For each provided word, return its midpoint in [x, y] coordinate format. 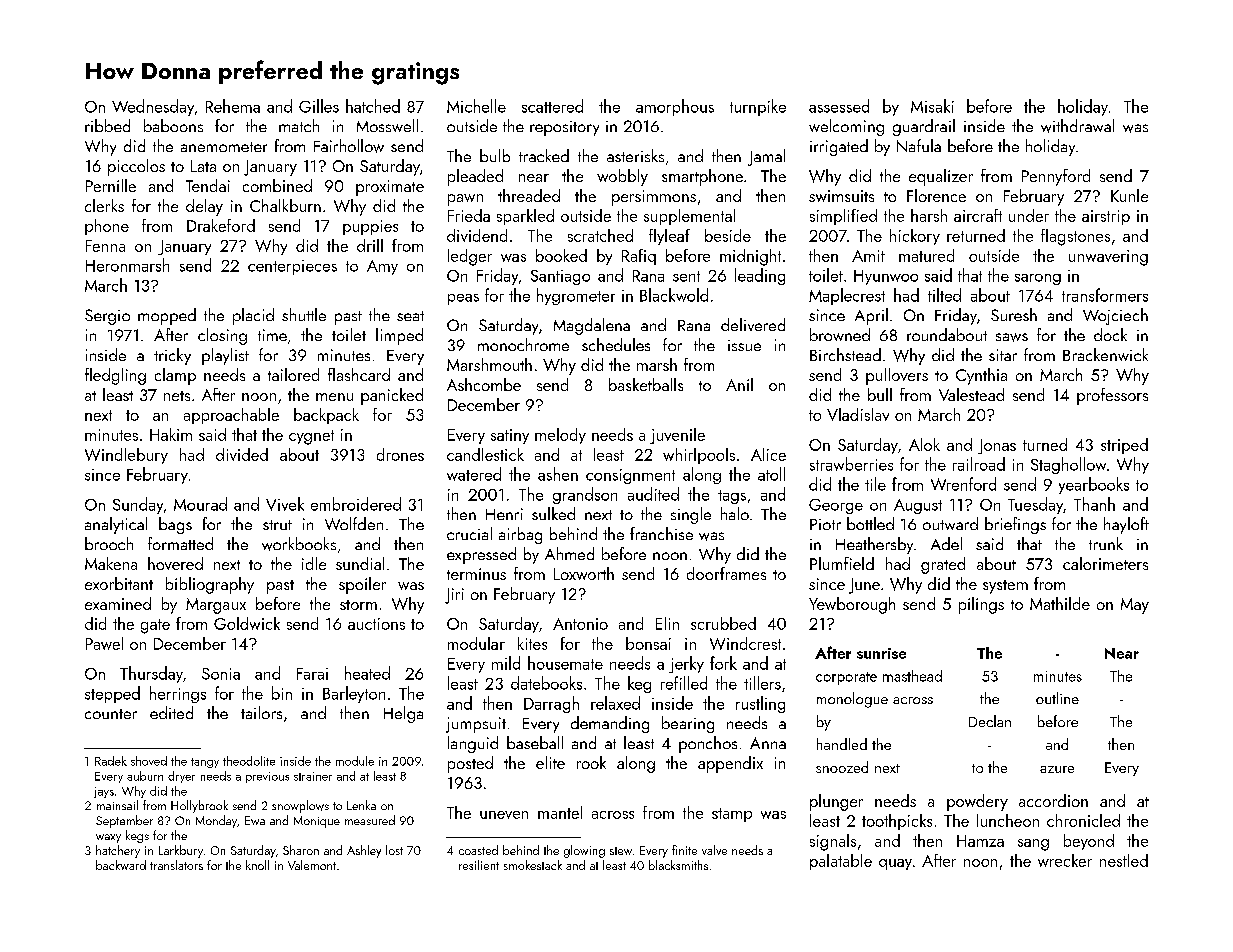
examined [118, 603]
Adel [946, 543]
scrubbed [723, 623]
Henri [504, 514]
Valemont [312, 865]
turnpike [758, 107]
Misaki [932, 106]
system [1005, 587]
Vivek [285, 504]
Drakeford [221, 225]
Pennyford [1056, 177]
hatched [373, 106]
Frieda [469, 215]
